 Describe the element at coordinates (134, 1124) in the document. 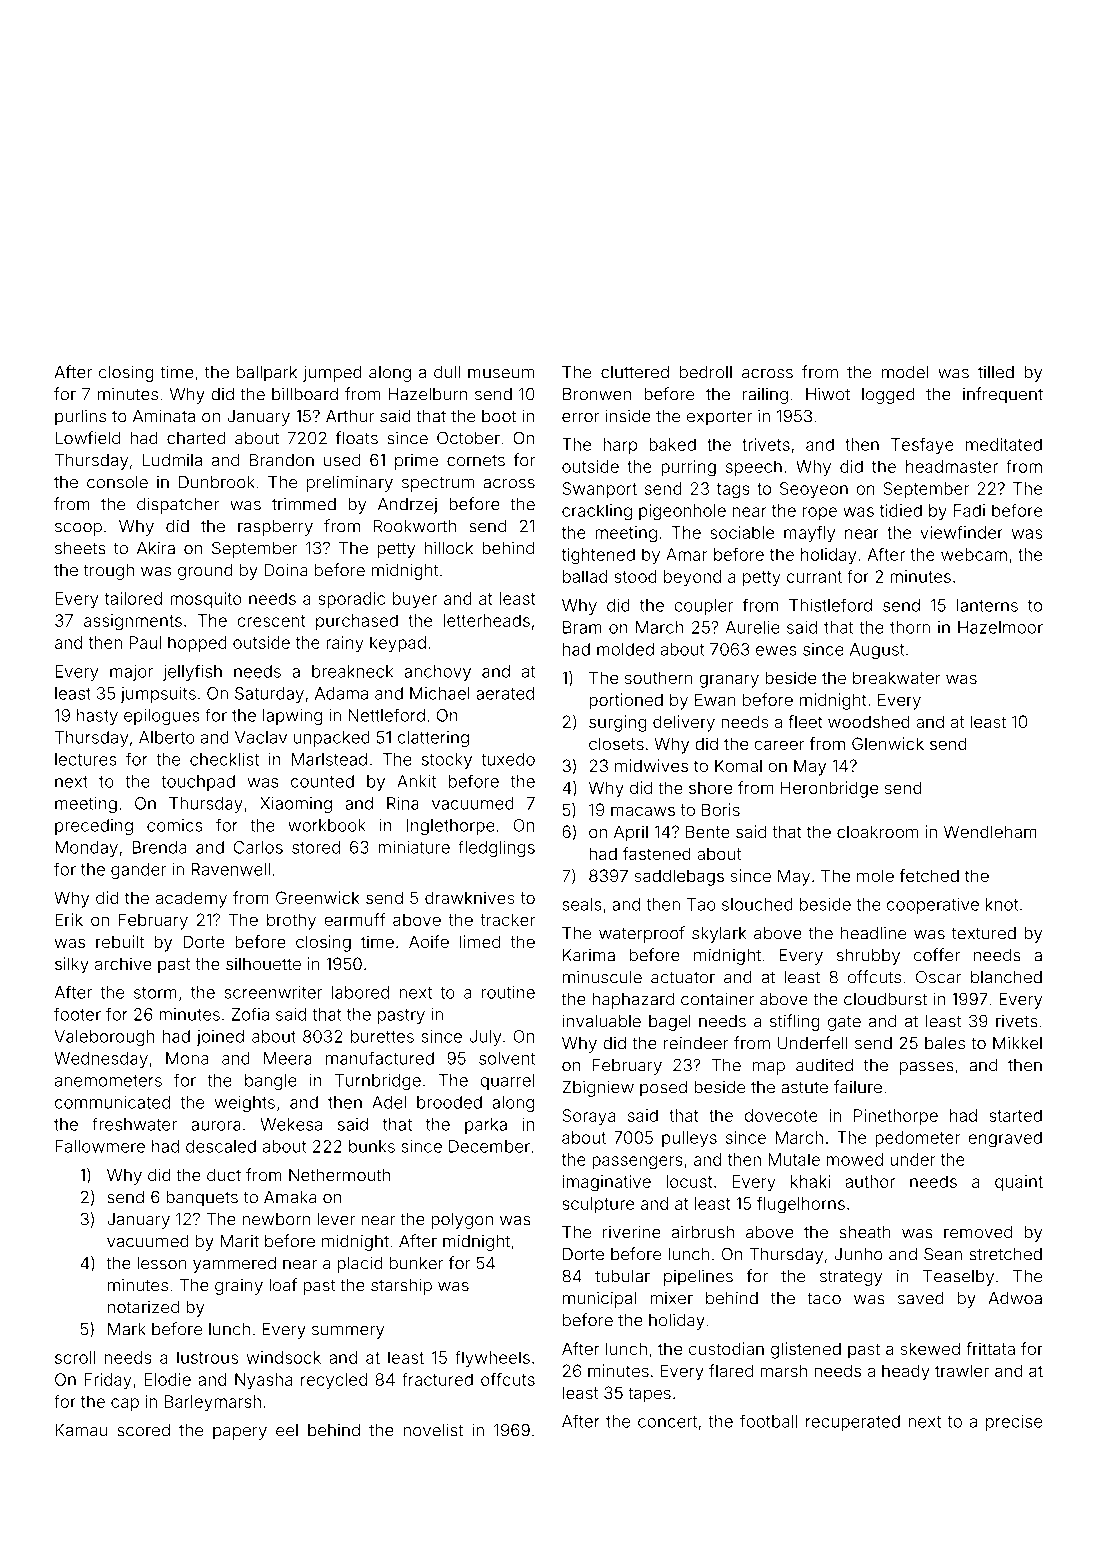

I see `freshwater` at that location.
